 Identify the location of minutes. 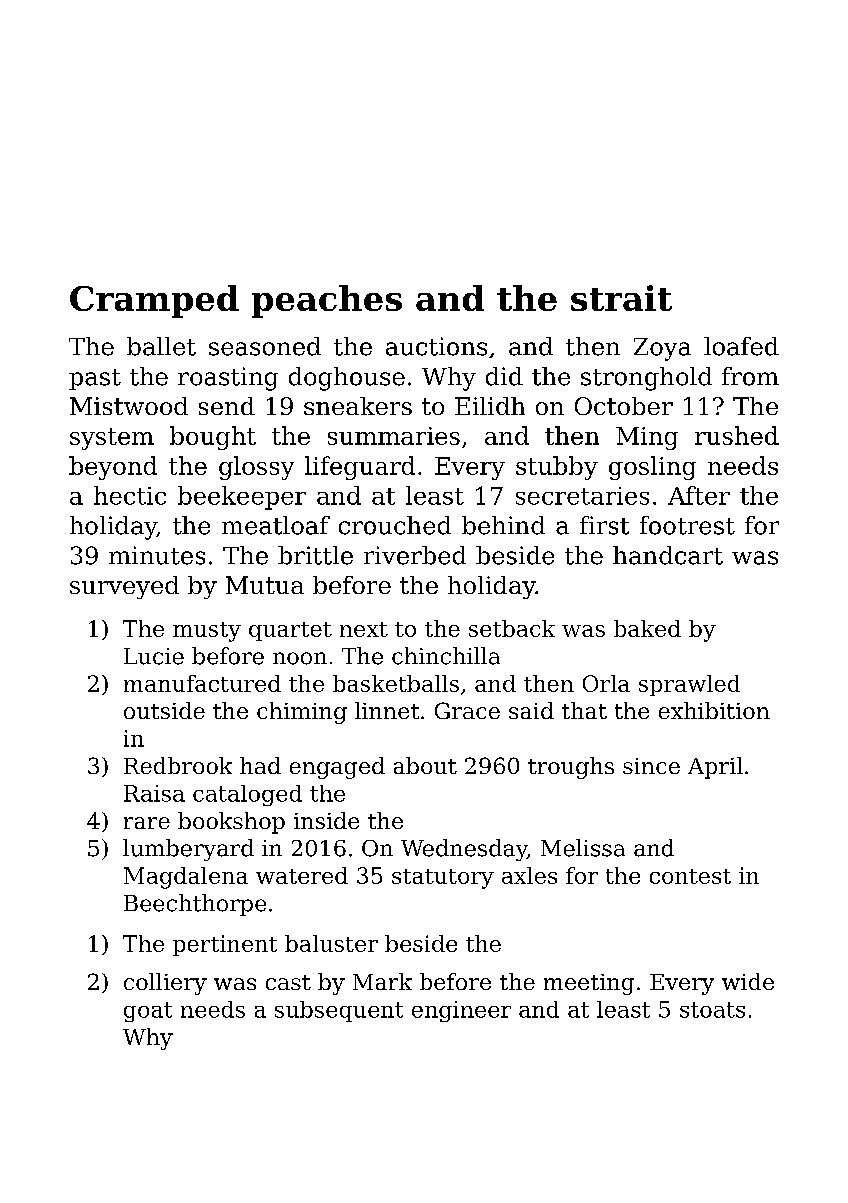
(157, 555).
